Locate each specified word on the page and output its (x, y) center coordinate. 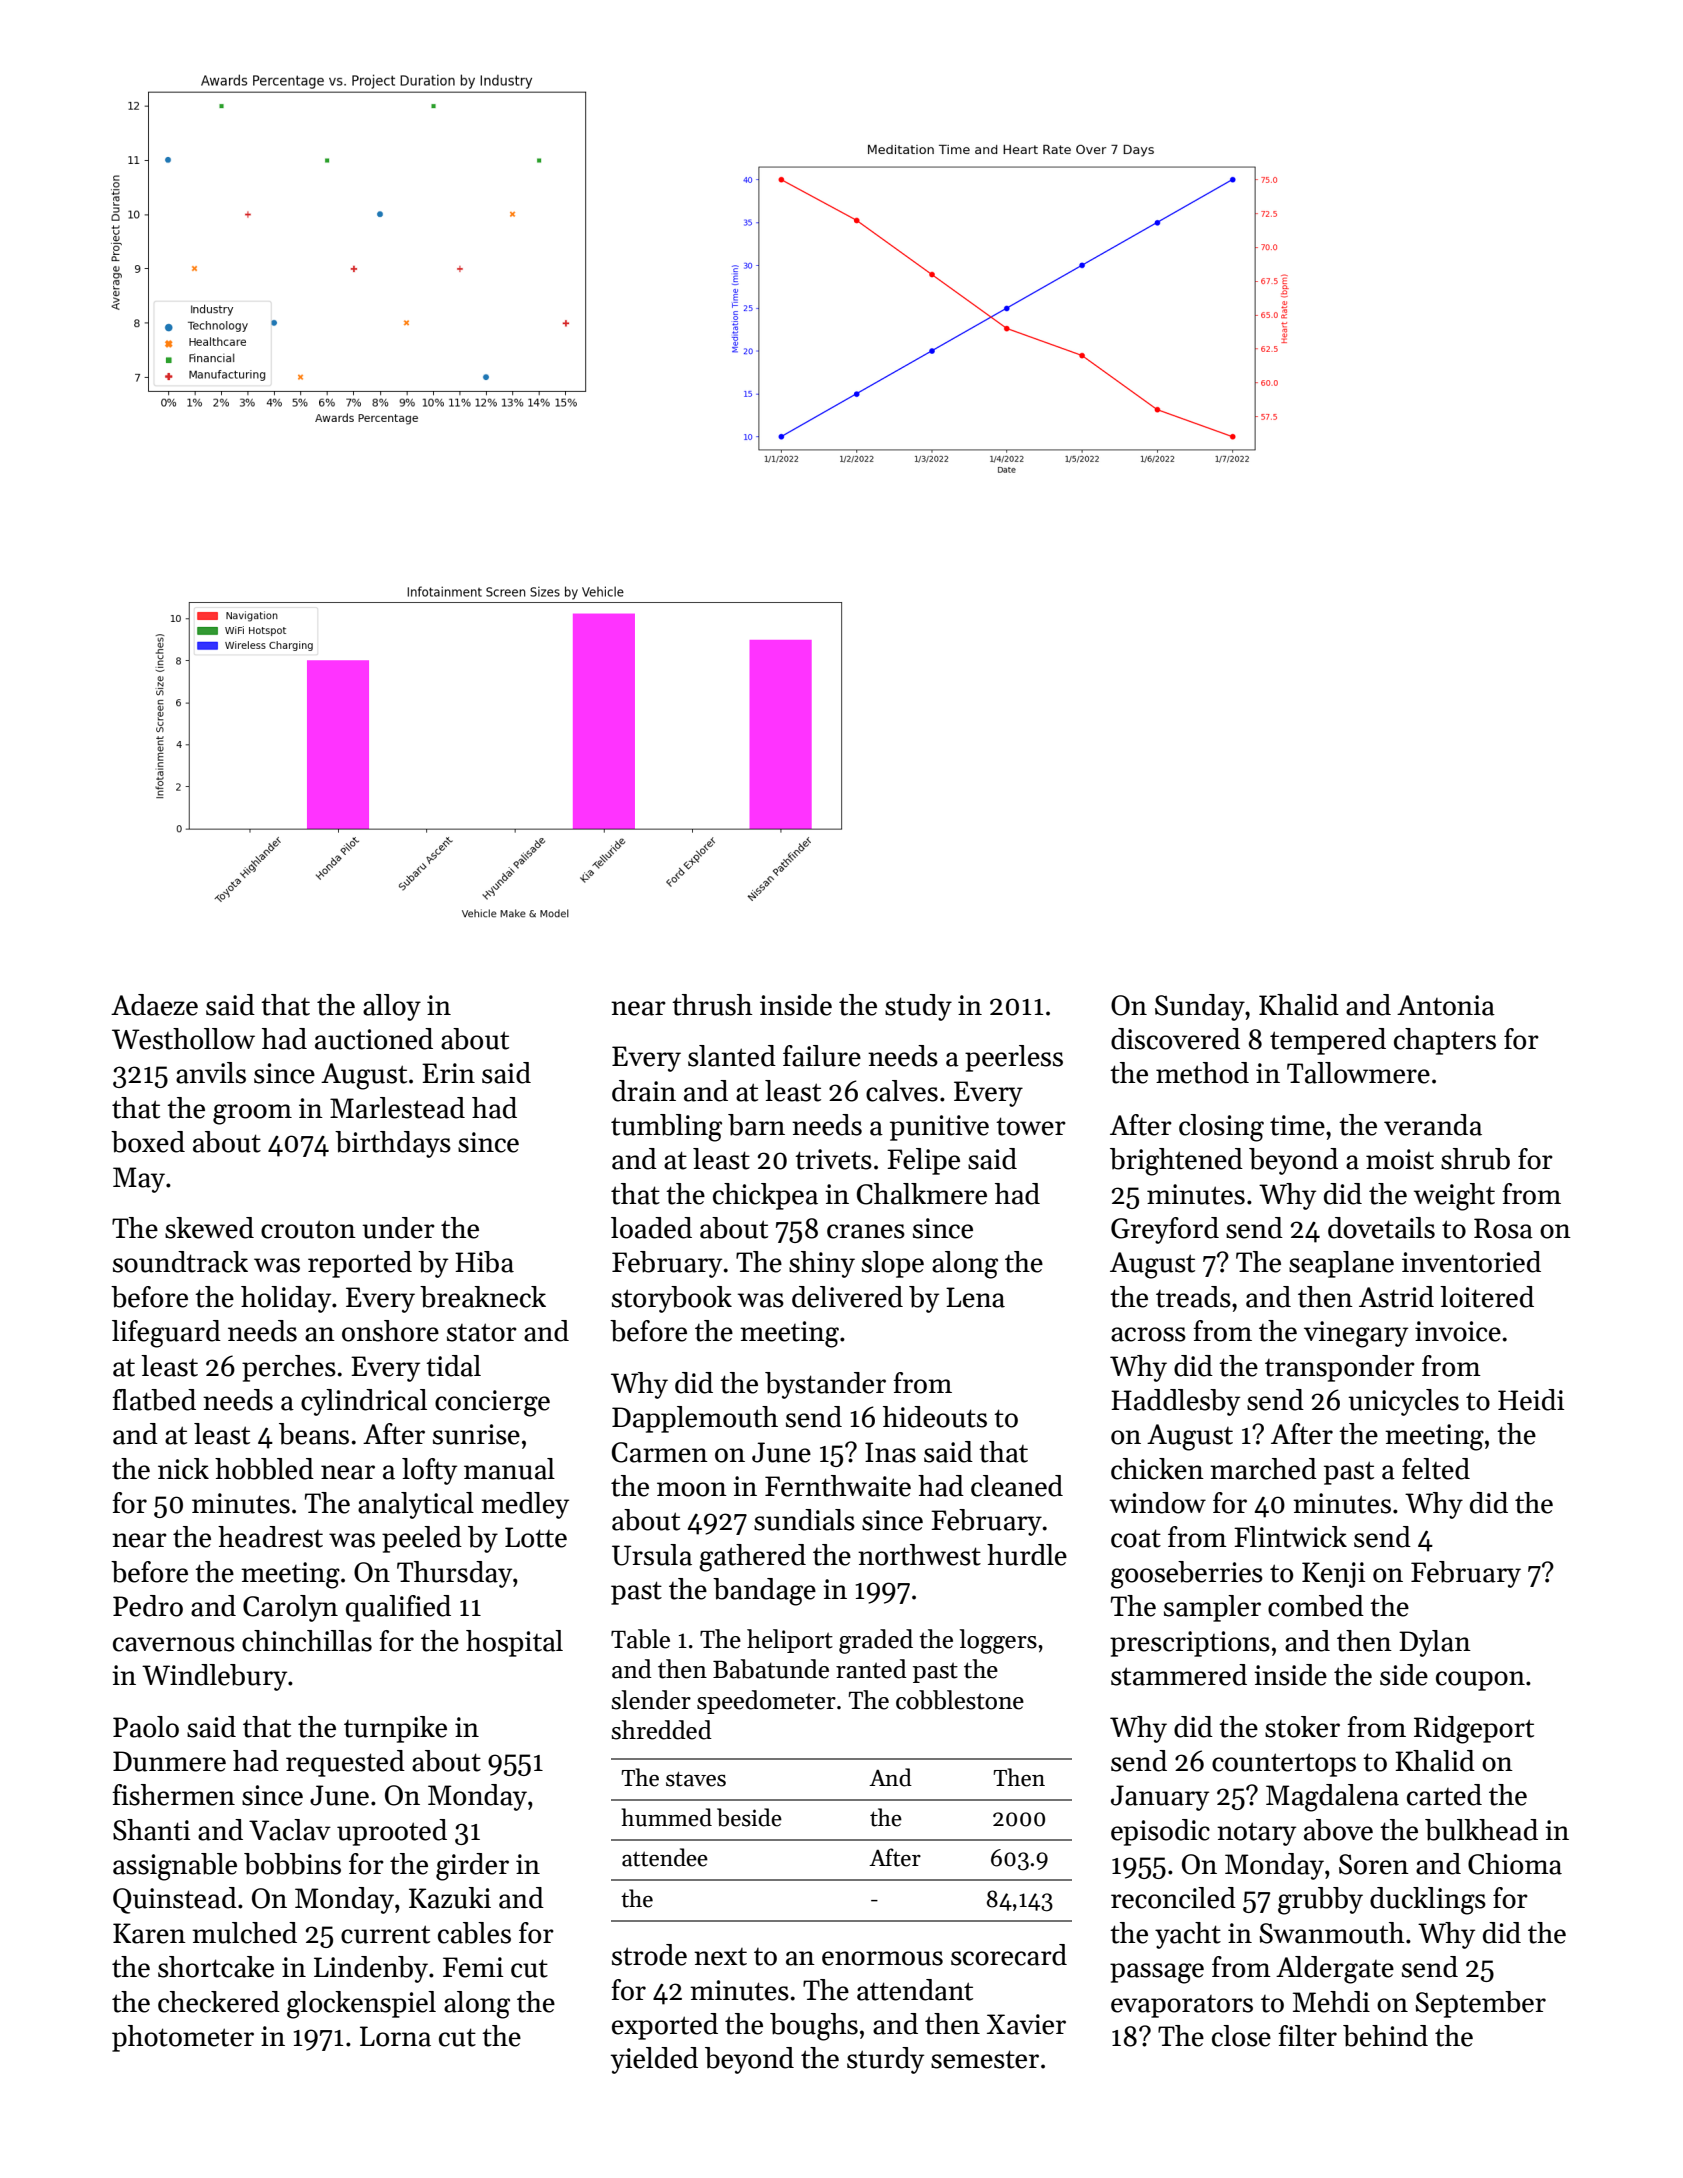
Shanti (151, 1830)
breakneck (483, 1297)
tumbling (666, 1128)
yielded (654, 2060)
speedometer (766, 1702)
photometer (183, 2038)
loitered (1487, 1297)
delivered (847, 1297)
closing (1221, 1128)
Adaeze (154, 1005)
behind (1385, 2036)
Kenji (1333, 1575)
